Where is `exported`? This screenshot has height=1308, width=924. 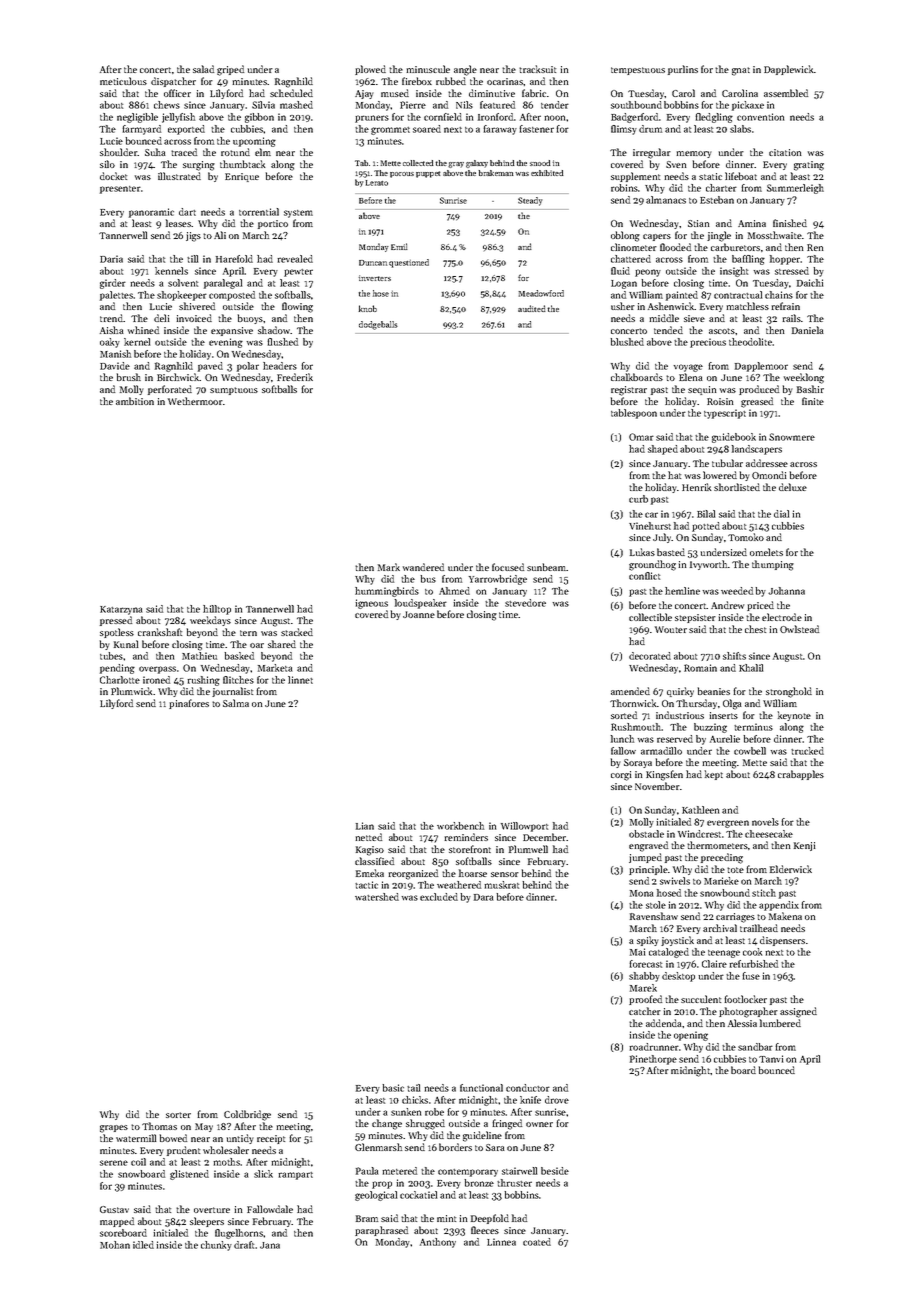
exported is located at coordinates (186, 130).
